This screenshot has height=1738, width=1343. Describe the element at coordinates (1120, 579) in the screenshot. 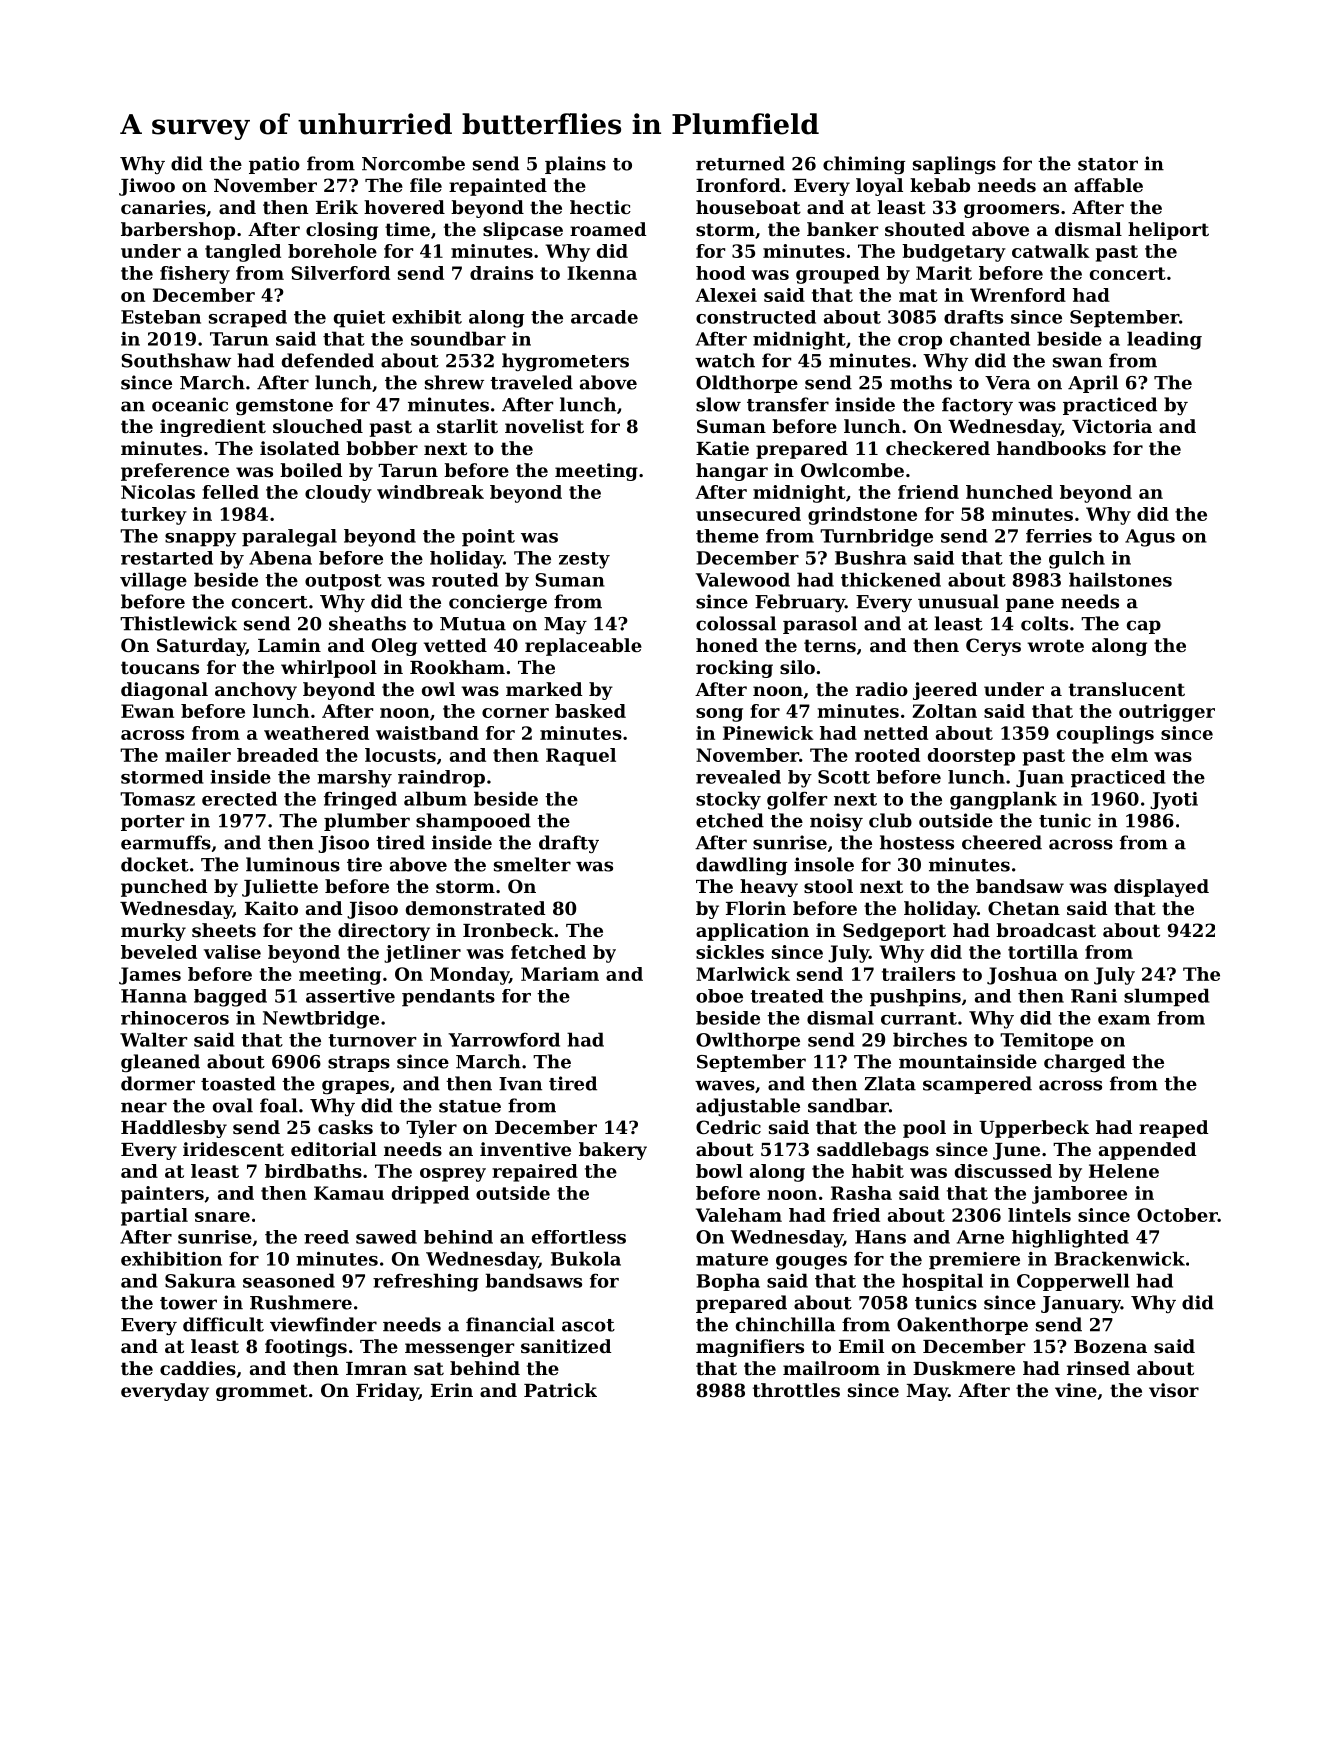

I see `hailstones` at that location.
